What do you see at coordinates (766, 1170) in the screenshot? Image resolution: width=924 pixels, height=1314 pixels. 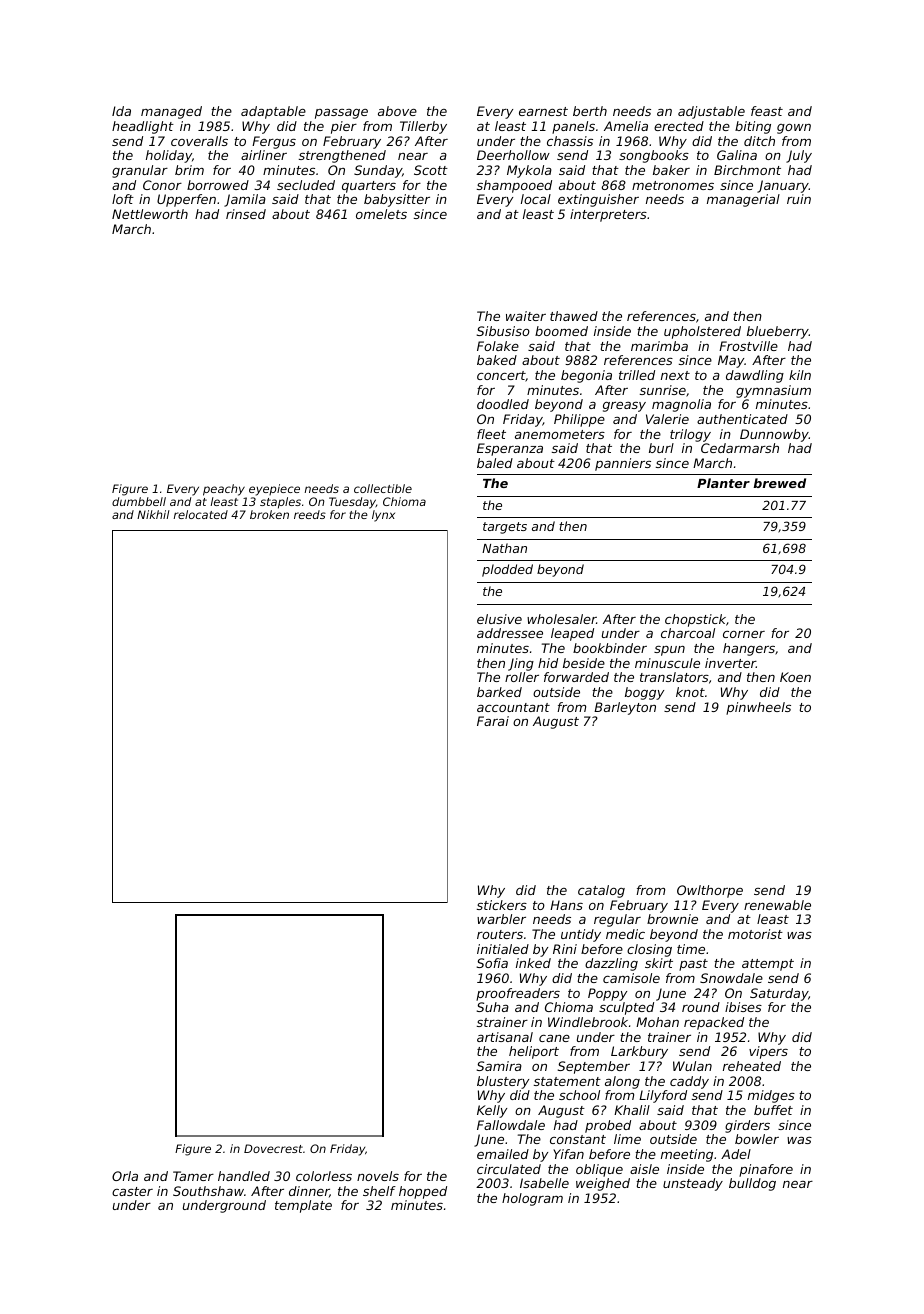 I see `pinafore` at bounding box center [766, 1170].
